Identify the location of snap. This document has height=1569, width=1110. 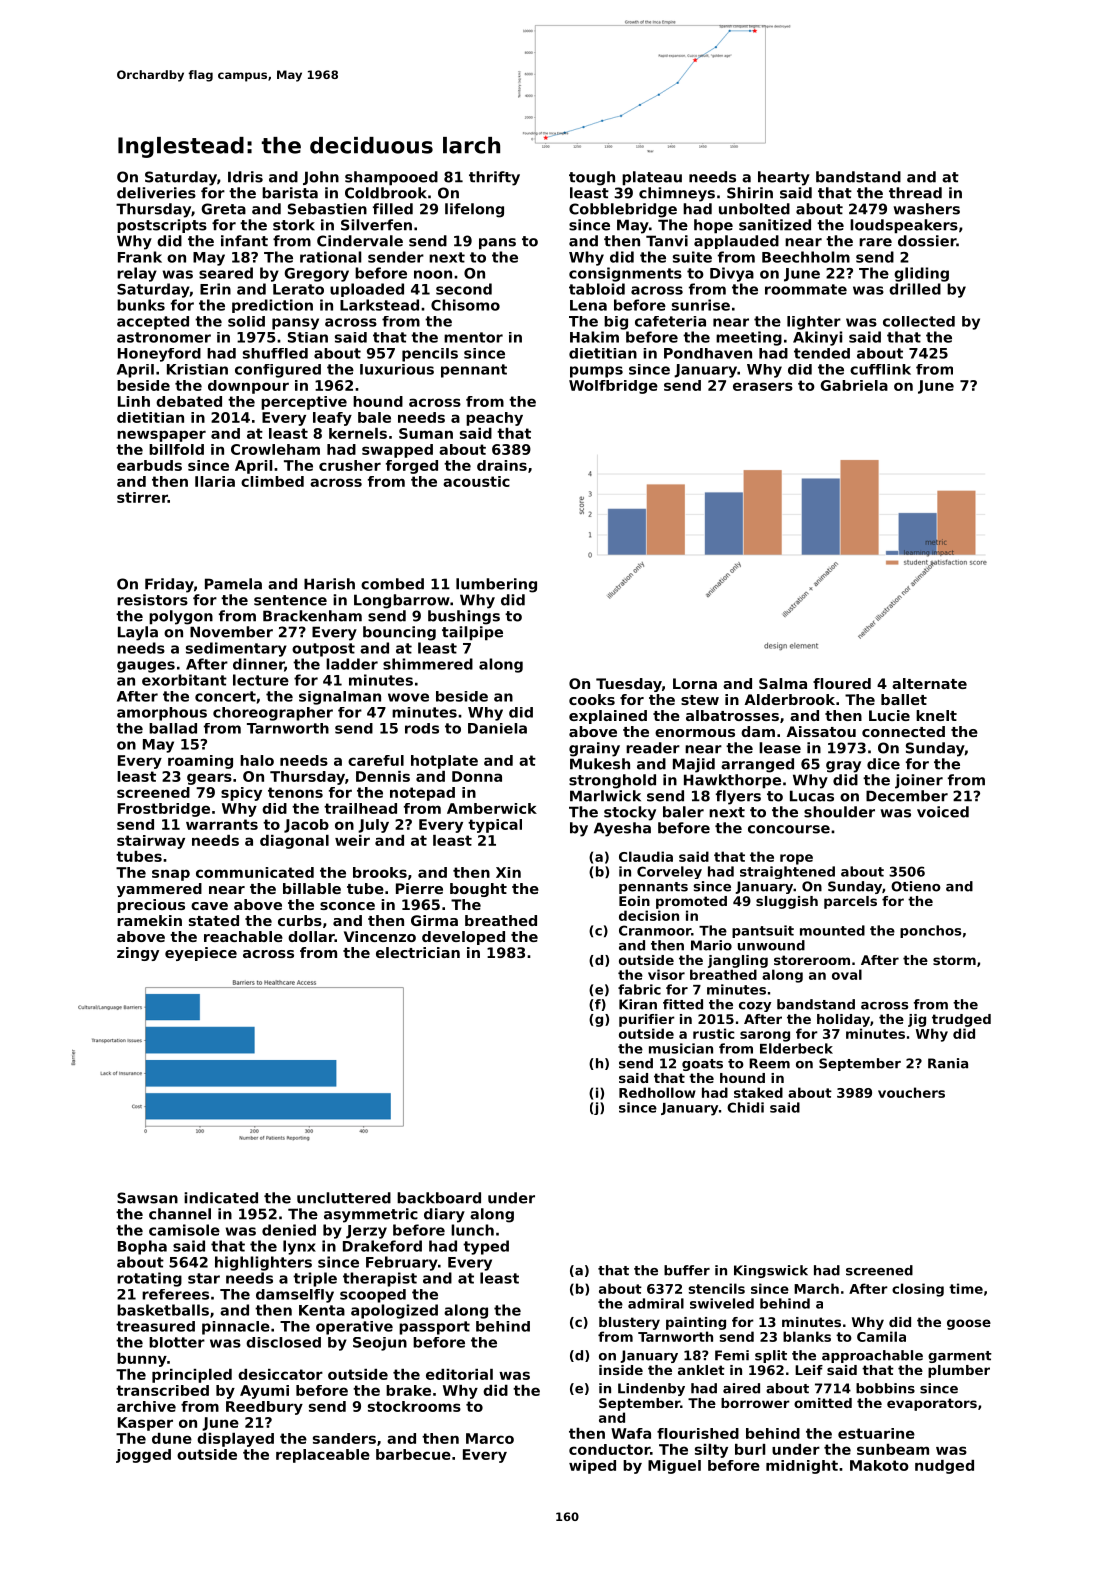
(171, 875).
